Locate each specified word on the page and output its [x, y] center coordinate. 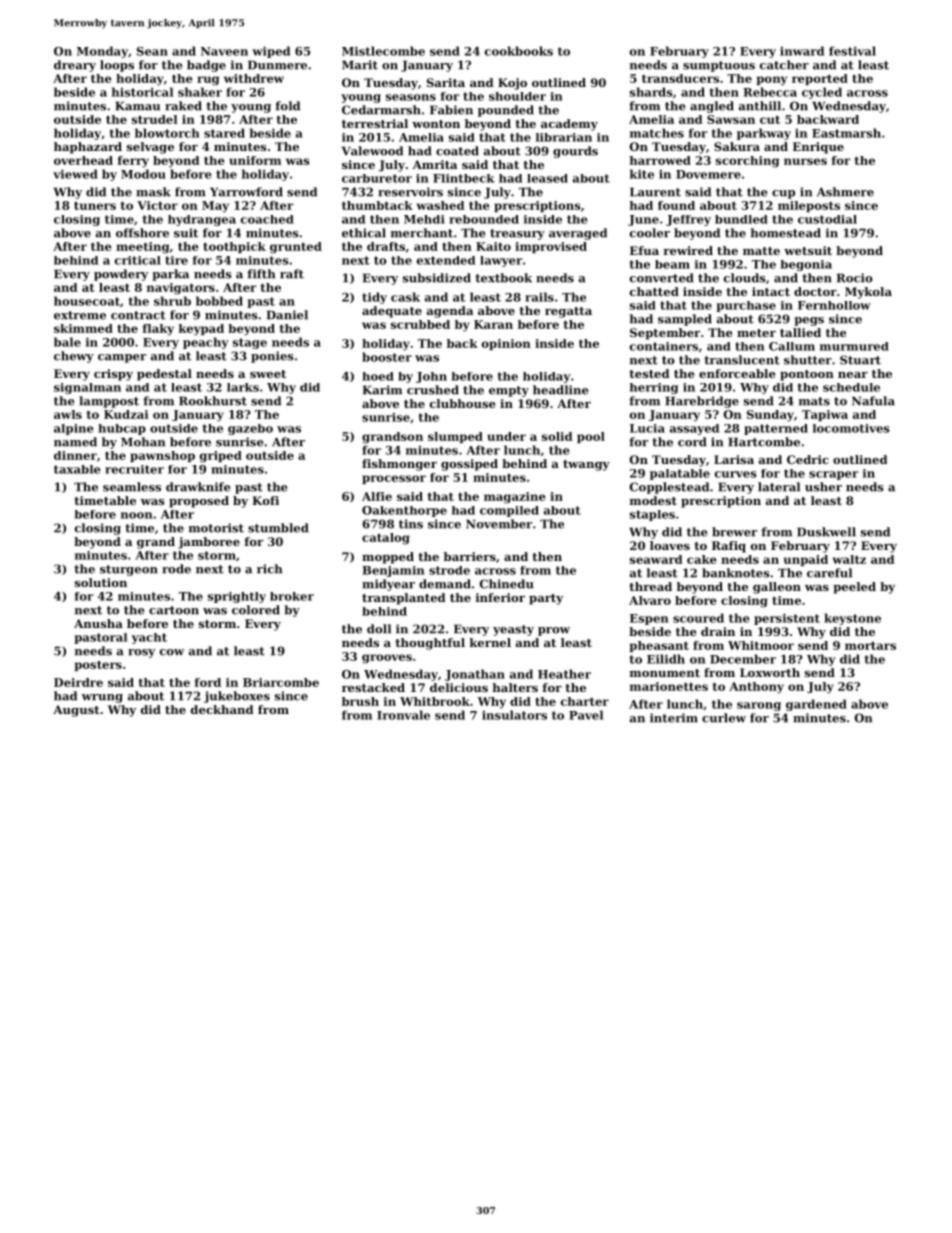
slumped [455, 437]
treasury [517, 234]
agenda [450, 312]
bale [67, 342]
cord [692, 442]
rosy [141, 653]
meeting [142, 248]
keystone [852, 619]
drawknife [198, 487]
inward [802, 51]
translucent [742, 360]
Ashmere [845, 192]
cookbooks [519, 51]
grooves [387, 659]
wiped [271, 52]
